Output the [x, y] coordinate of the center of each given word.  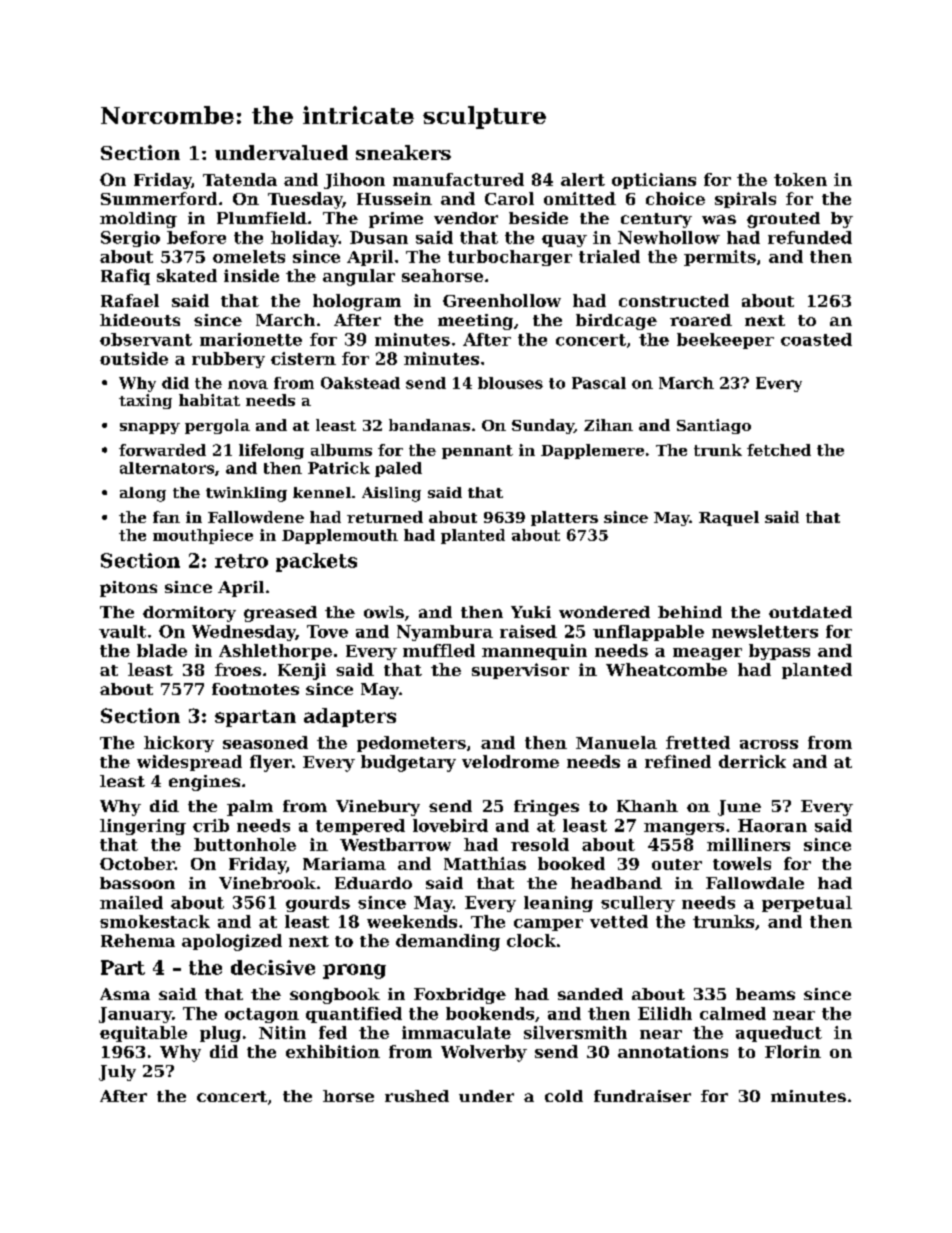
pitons [128, 589]
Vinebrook [267, 883]
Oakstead [360, 383]
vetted [619, 921]
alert [583, 179]
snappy [150, 428]
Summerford [159, 198]
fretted [698, 742]
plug [220, 1034]
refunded [810, 237]
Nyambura [445, 633]
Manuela [616, 742]
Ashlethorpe [275, 652]
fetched [779, 450]
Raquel [729, 518]
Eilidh [665, 1013]
